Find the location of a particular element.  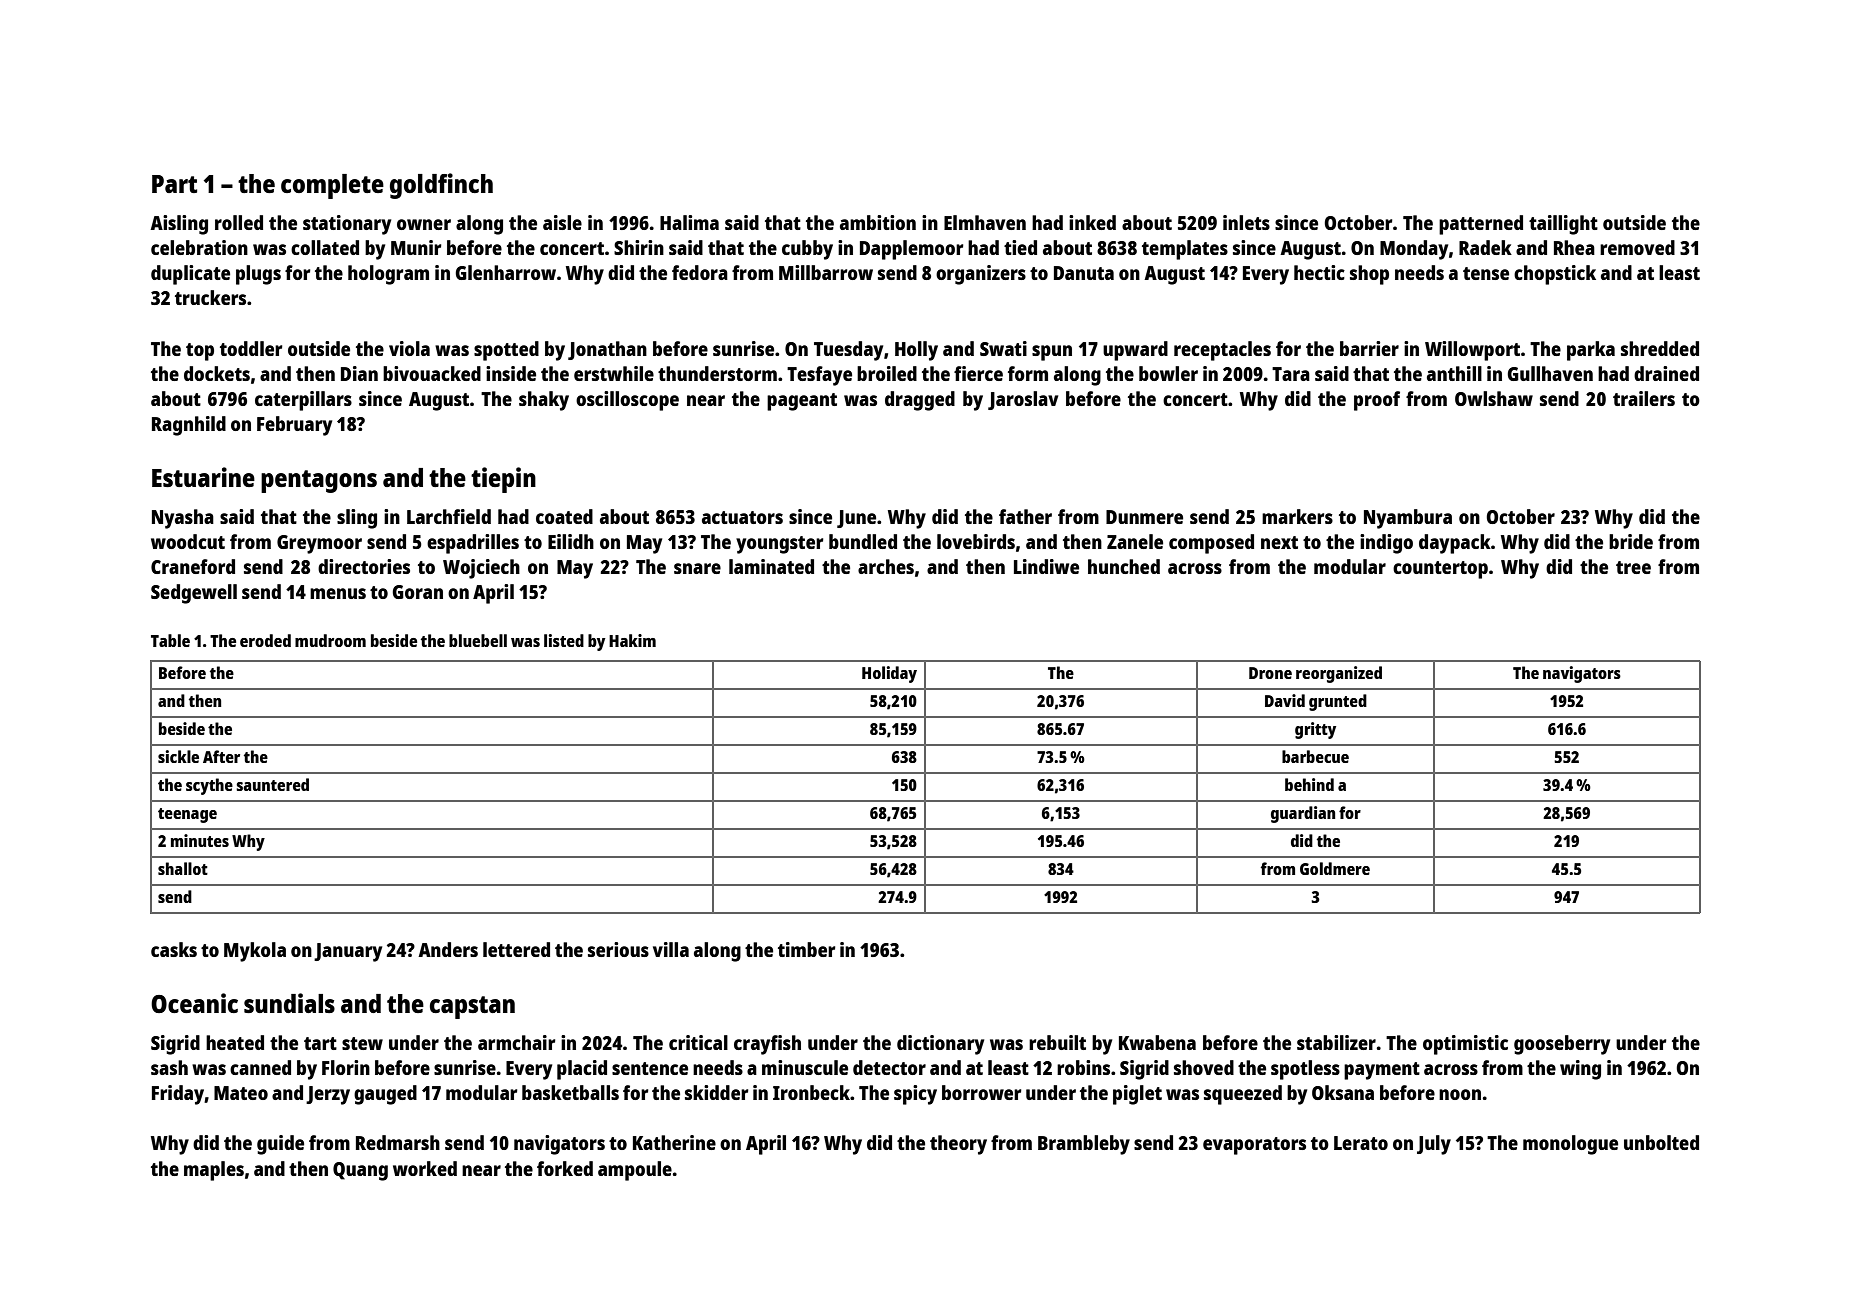

behind is located at coordinates (1309, 784).
